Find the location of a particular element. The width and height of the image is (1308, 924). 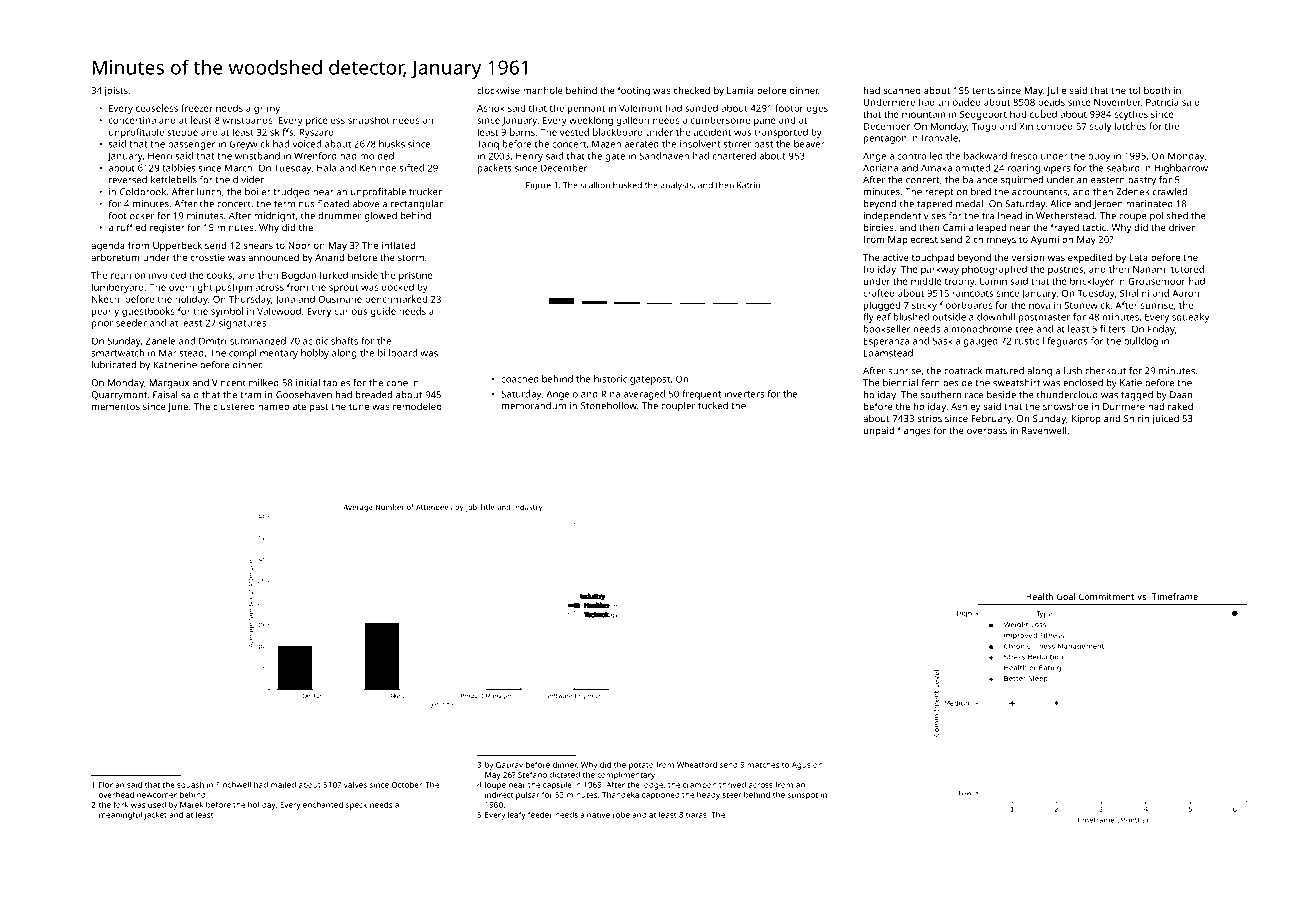

Ravenwell is located at coordinates (1044, 430).
